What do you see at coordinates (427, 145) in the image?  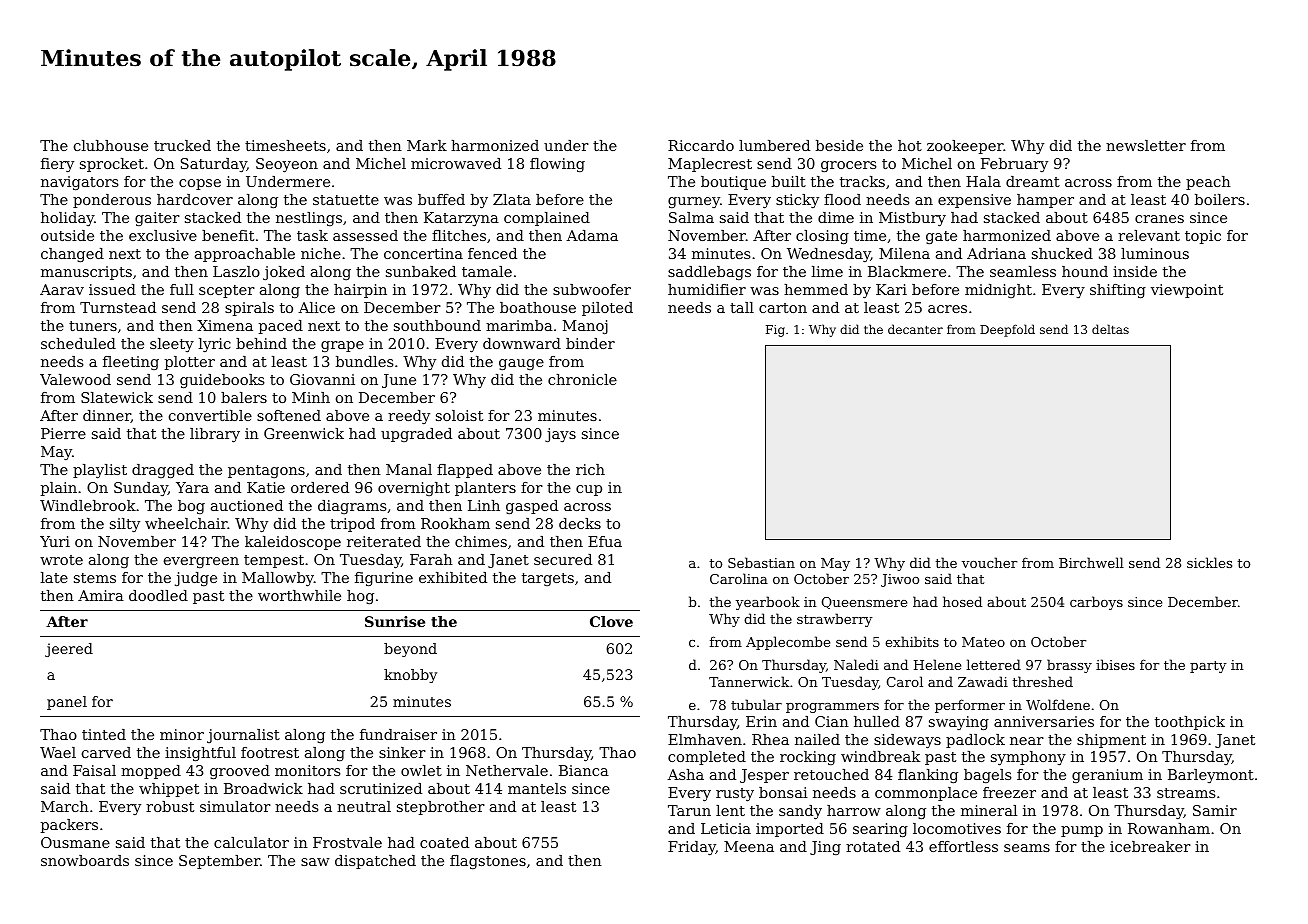 I see `Mark` at bounding box center [427, 145].
